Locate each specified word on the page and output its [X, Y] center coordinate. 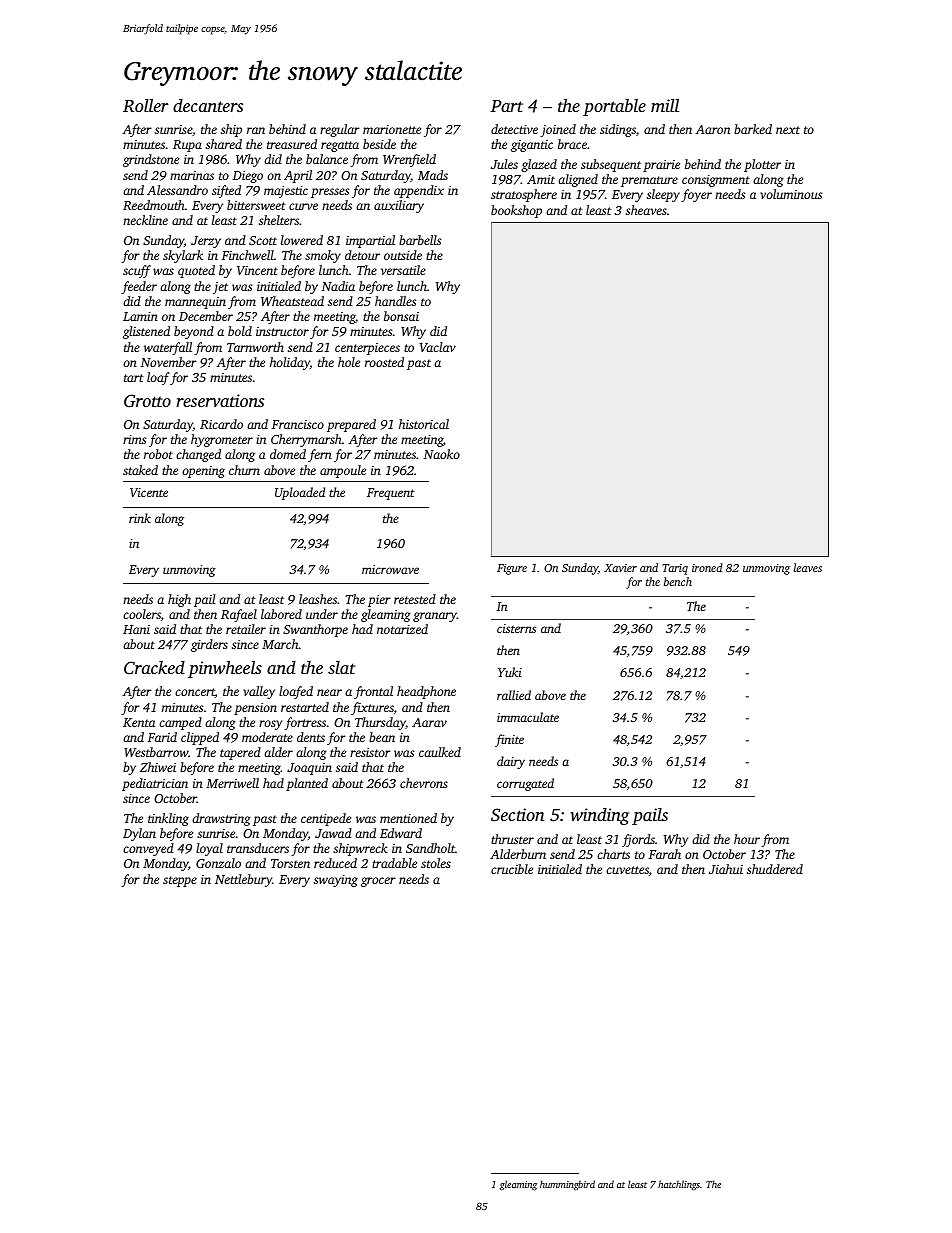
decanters [208, 105]
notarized [402, 629]
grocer [378, 882]
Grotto [147, 401]
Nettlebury [243, 880]
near [329, 692]
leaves [808, 567]
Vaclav [438, 347]
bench [678, 581]
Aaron [712, 129]
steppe [180, 881]
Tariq [675, 569]
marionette [392, 129]
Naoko [441, 454]
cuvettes [627, 870]
